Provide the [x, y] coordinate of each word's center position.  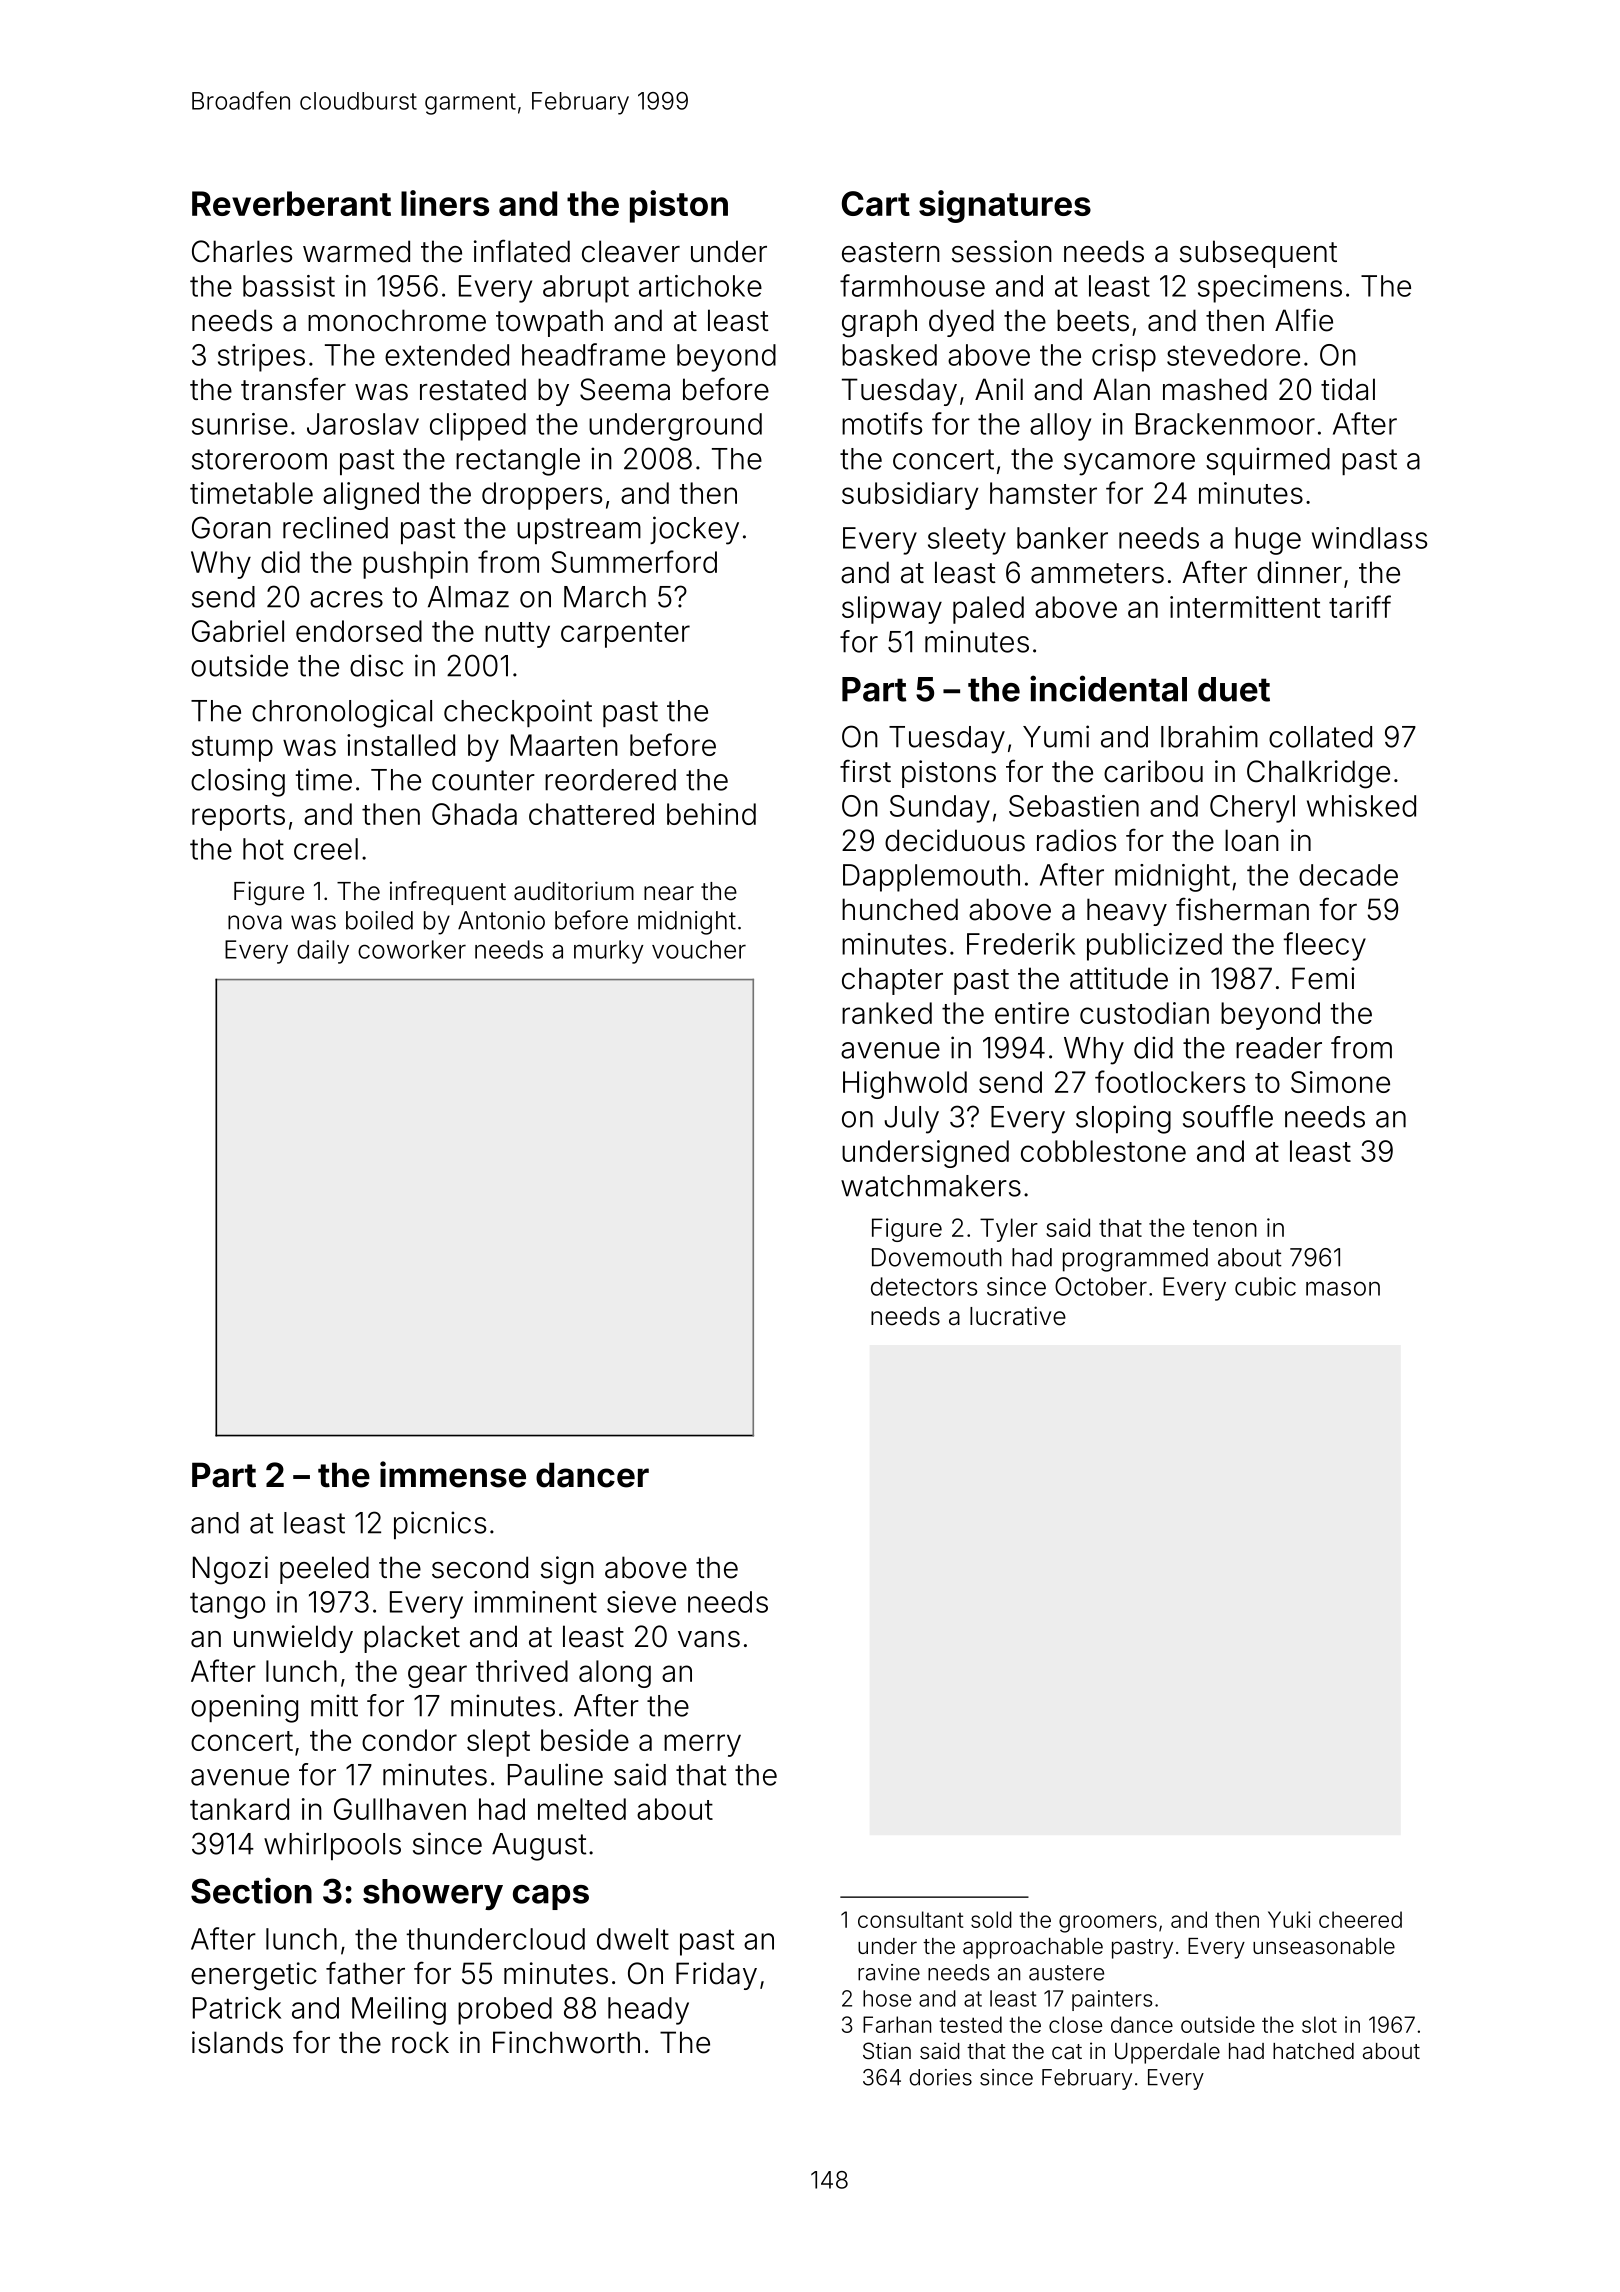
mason [1343, 1288]
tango [227, 1605]
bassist [289, 286]
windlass [1369, 538]
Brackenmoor [1225, 424]
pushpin [415, 565]
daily [323, 952]
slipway [892, 610]
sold [991, 1919]
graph [879, 323]
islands [237, 2042]
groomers [1108, 1924]
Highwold [905, 1085]
